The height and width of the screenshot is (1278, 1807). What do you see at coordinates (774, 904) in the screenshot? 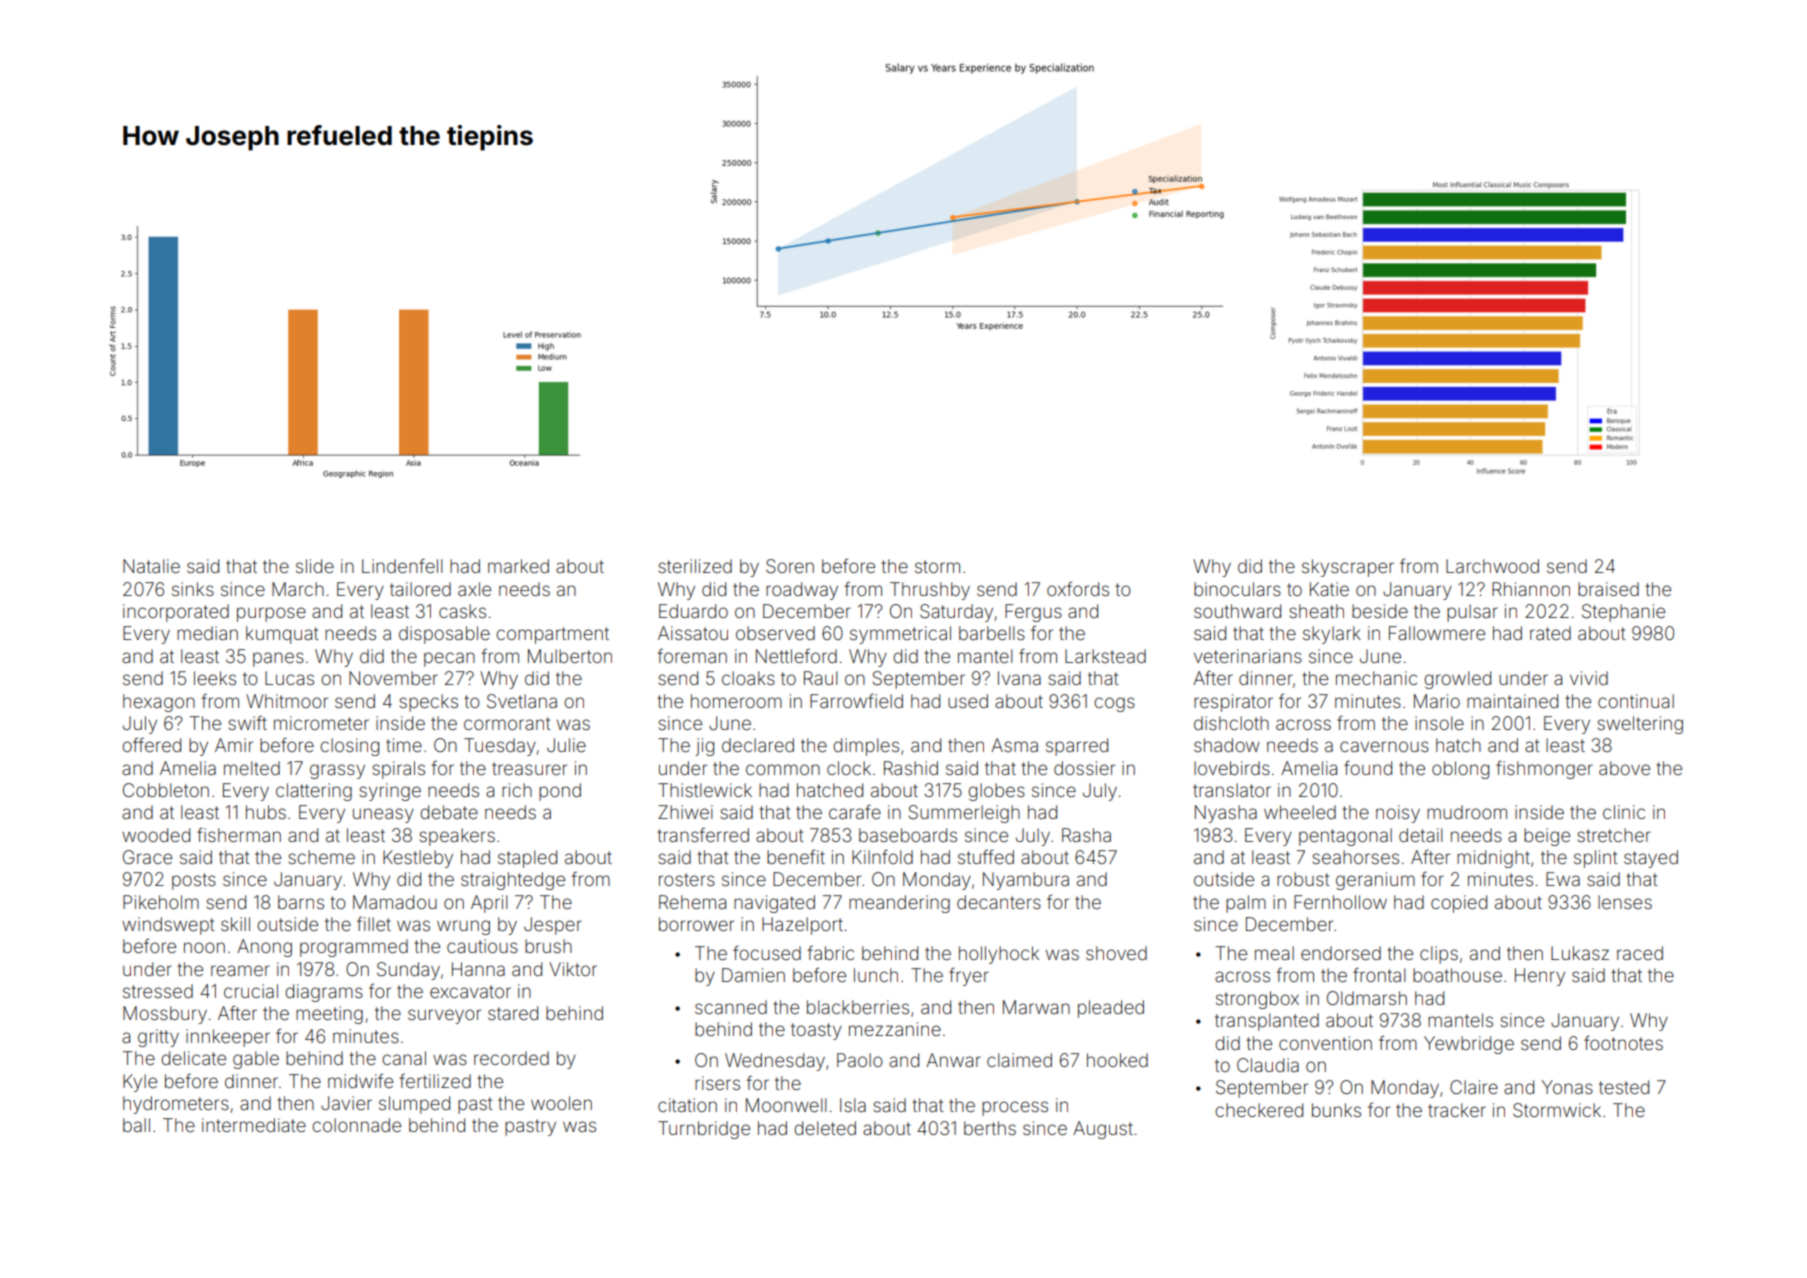
I see `navigated` at bounding box center [774, 904].
